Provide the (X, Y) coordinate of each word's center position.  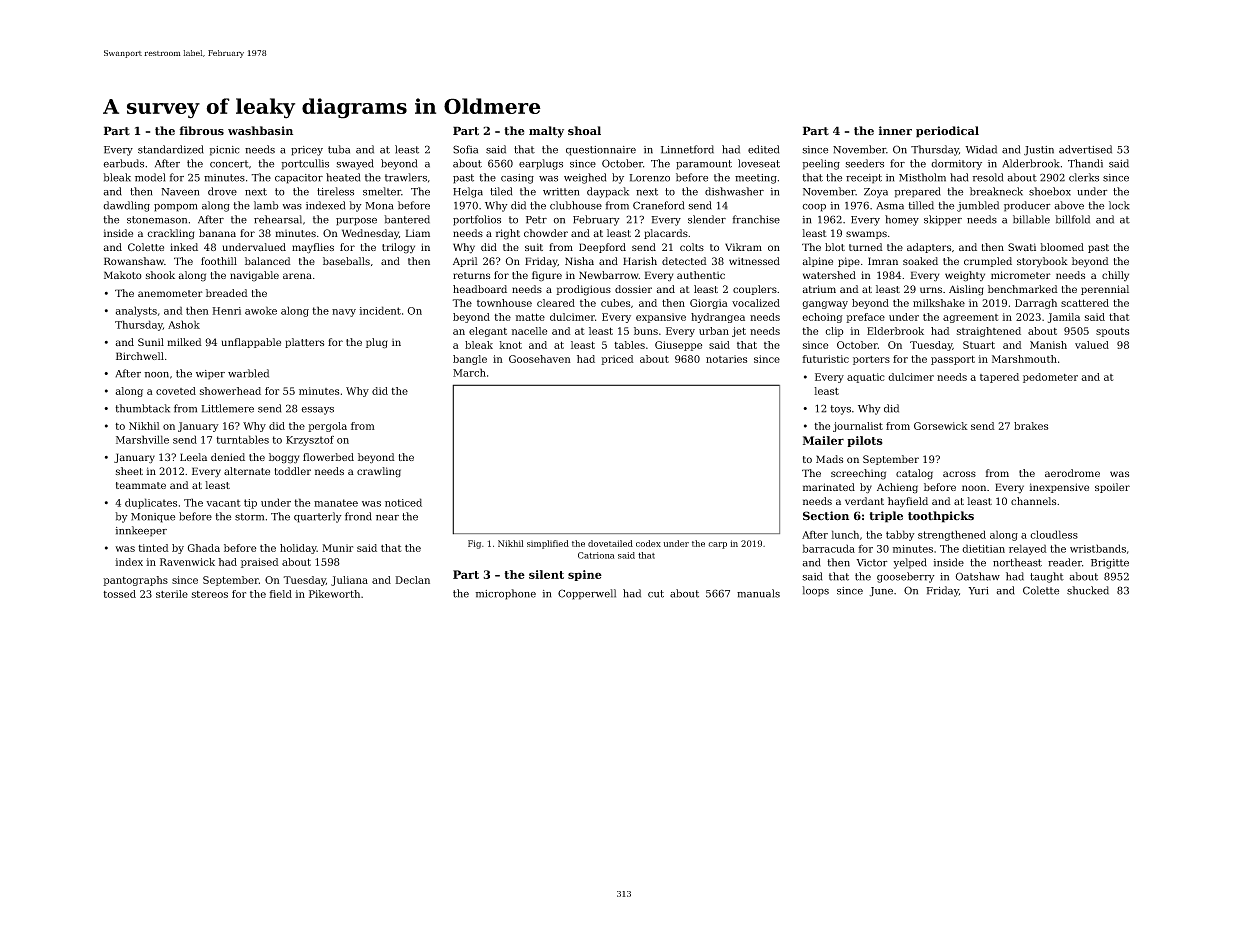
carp (717, 545)
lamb (266, 205)
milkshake (939, 303)
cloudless (1054, 534)
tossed (119, 594)
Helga (468, 192)
